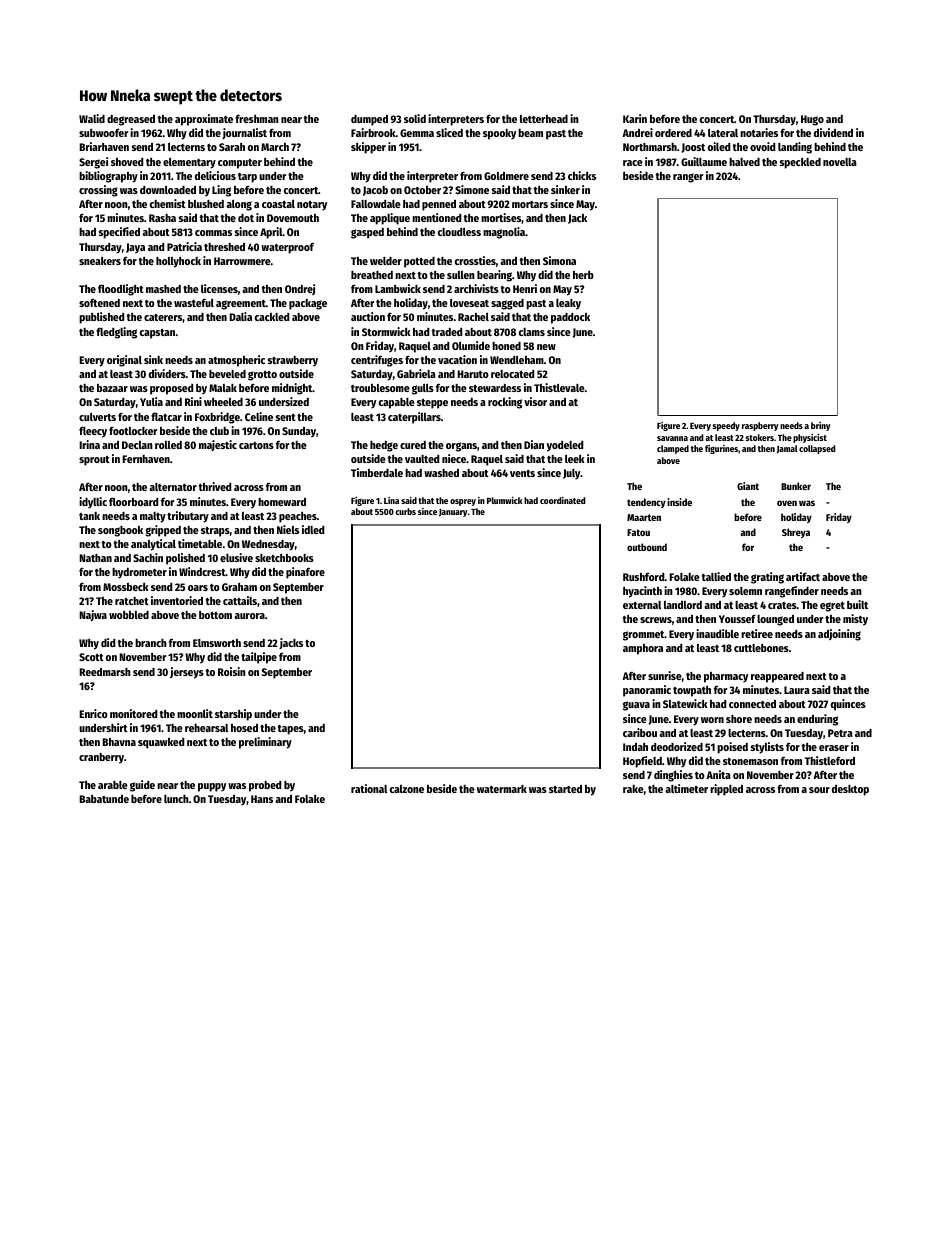  Describe the element at coordinates (583, 275) in the screenshot. I see `herb` at that location.
